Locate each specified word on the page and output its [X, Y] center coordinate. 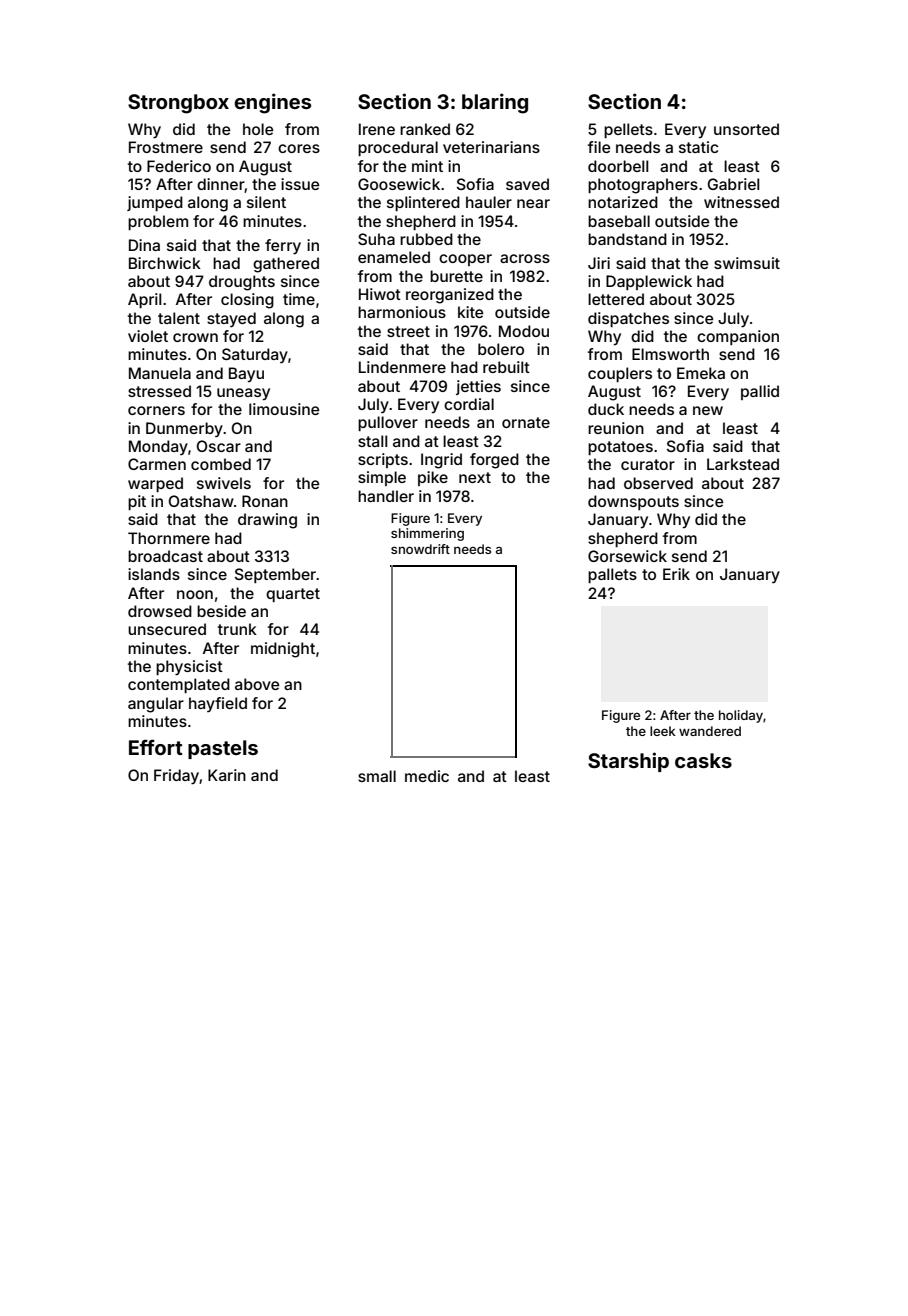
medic [427, 776]
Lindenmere [402, 367]
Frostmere [166, 147]
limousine [284, 409]
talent [179, 318]
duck [606, 409]
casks [703, 760]
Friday [176, 777]
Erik [676, 574]
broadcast [165, 556]
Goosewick [399, 184]
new [708, 410]
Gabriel [733, 184]
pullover [388, 423]
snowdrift [420, 549]
